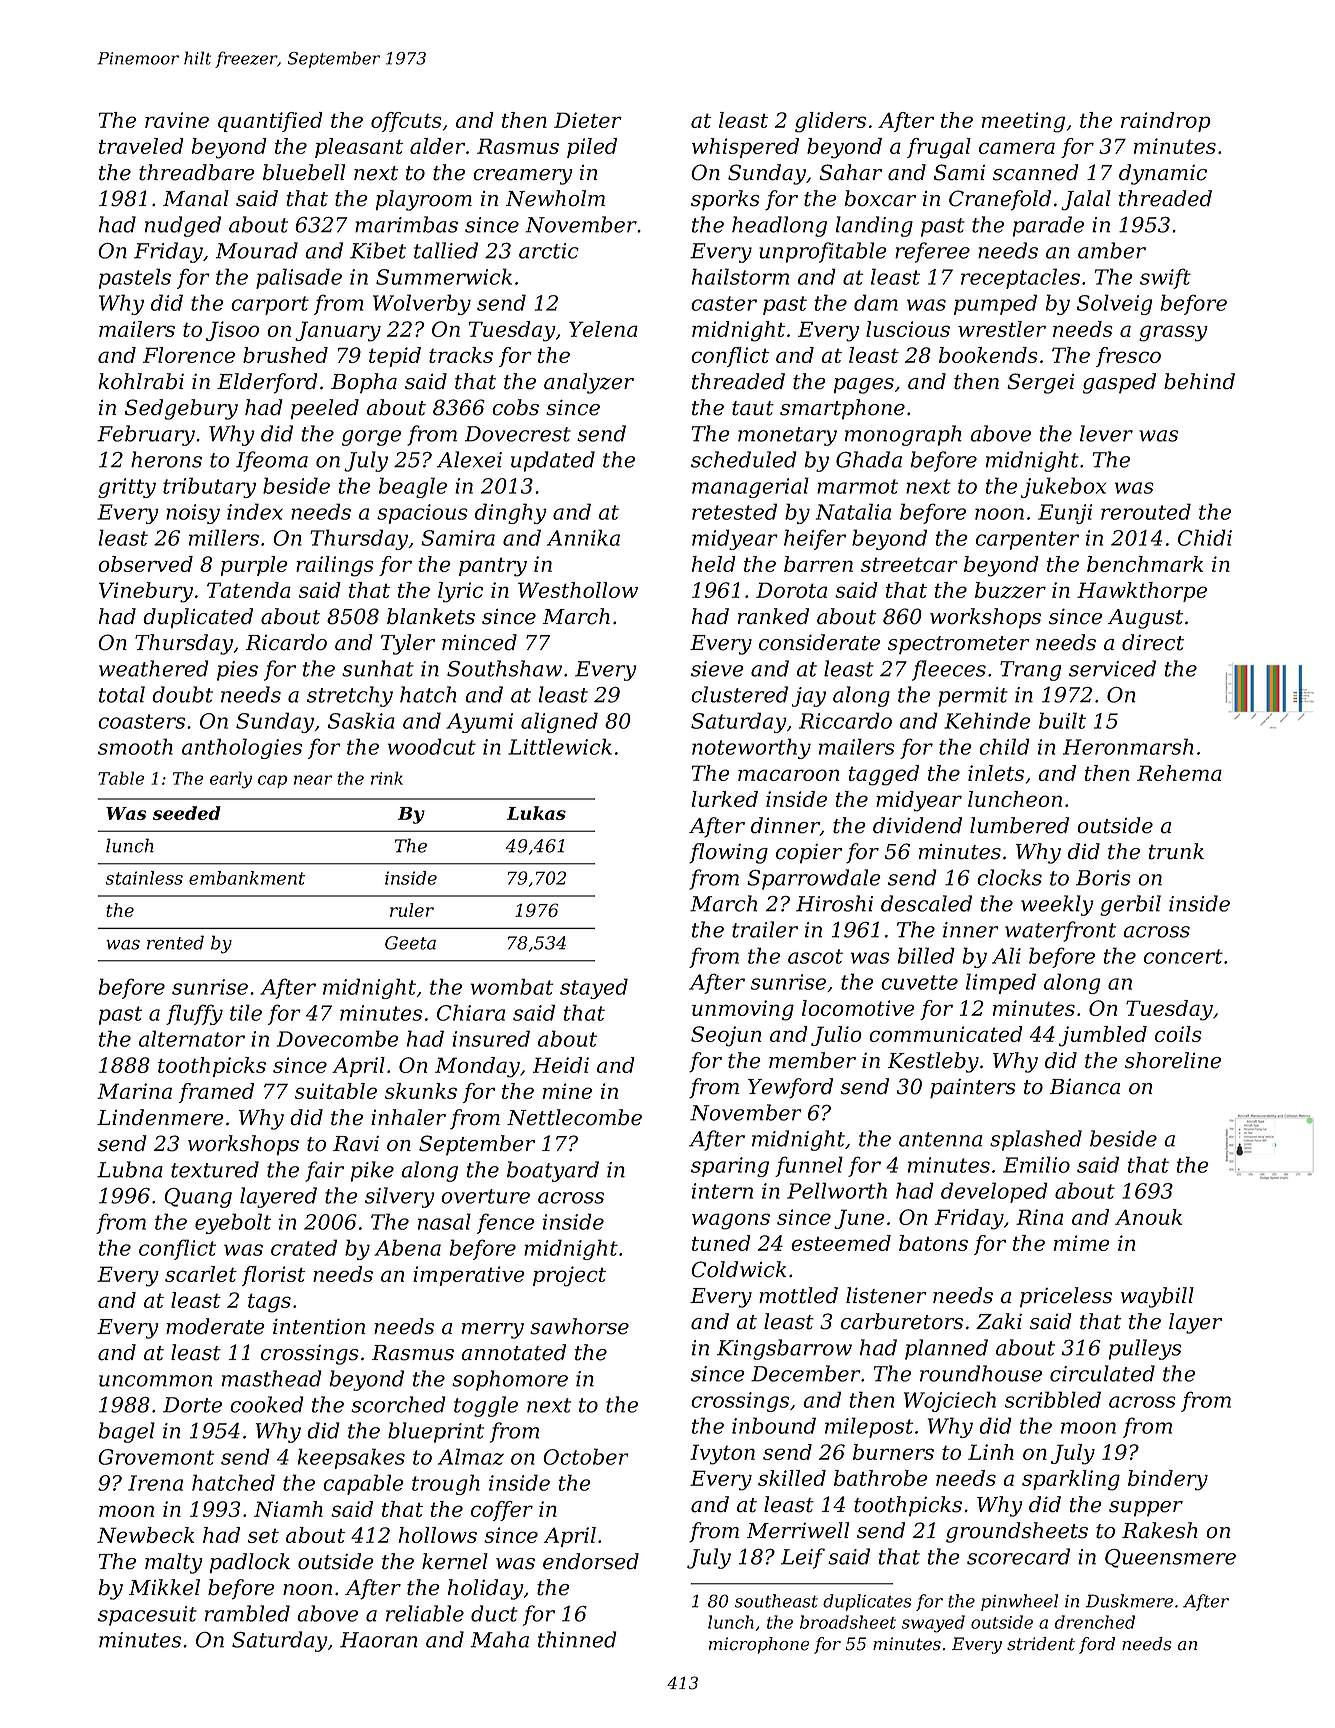 The width and height of the screenshot is (1335, 1728). Describe the element at coordinates (536, 813) in the screenshot. I see `Lukas` at that location.
